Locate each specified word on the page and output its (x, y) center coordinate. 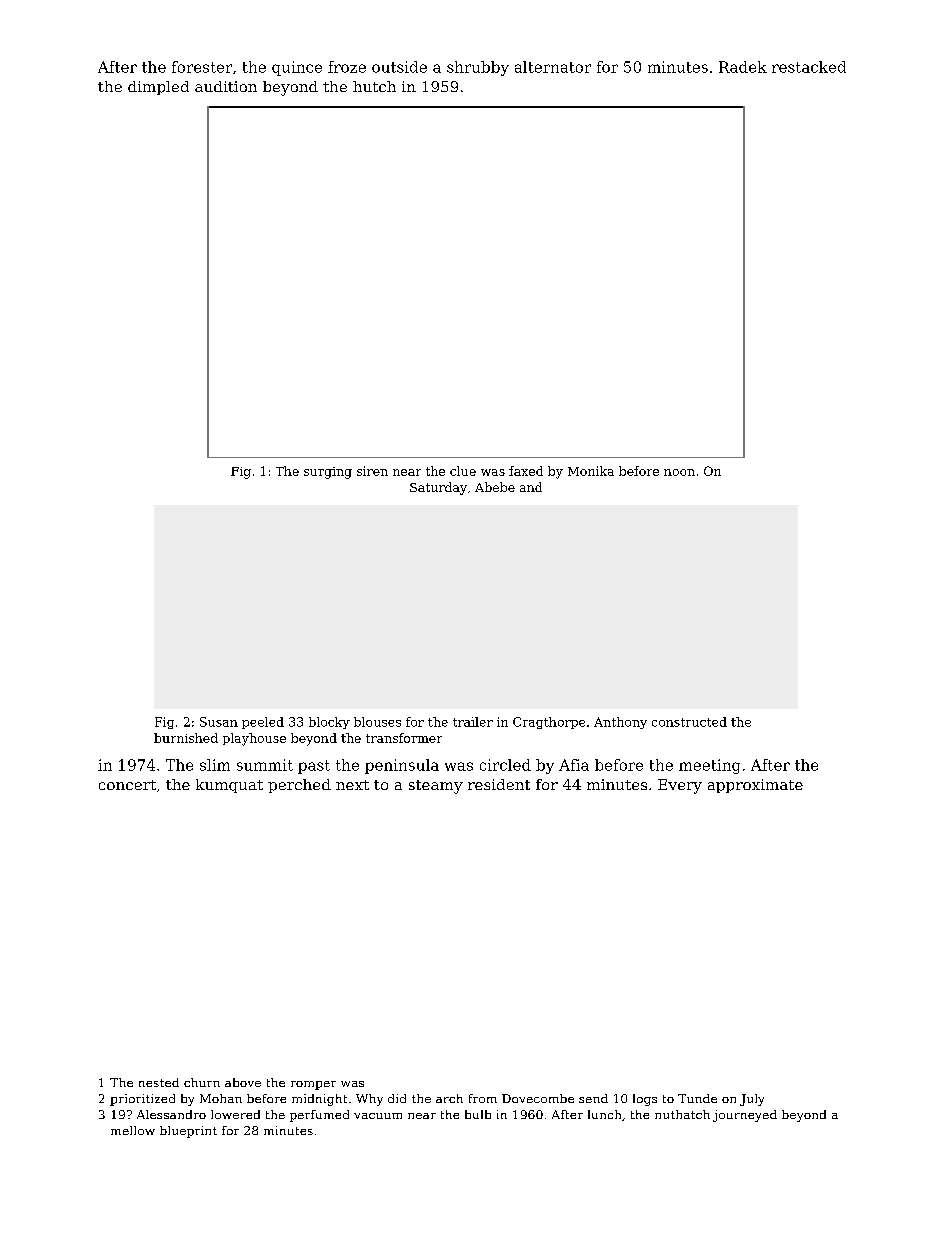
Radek (743, 67)
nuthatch (682, 1114)
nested (159, 1082)
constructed (689, 722)
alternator (553, 67)
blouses (377, 722)
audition (226, 86)
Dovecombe (538, 1098)
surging (328, 473)
